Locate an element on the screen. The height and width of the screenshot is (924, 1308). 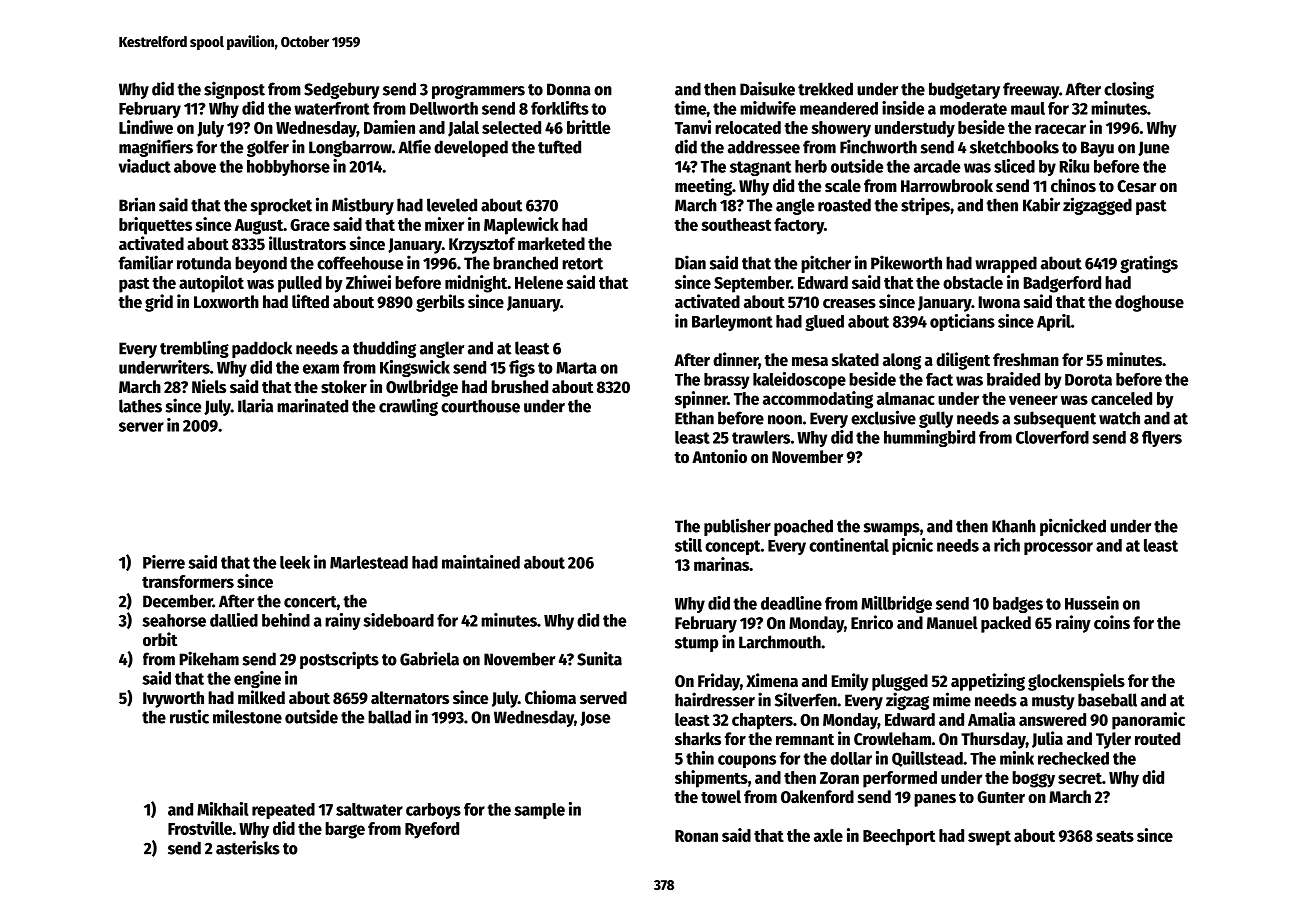
closing is located at coordinates (1129, 90).
